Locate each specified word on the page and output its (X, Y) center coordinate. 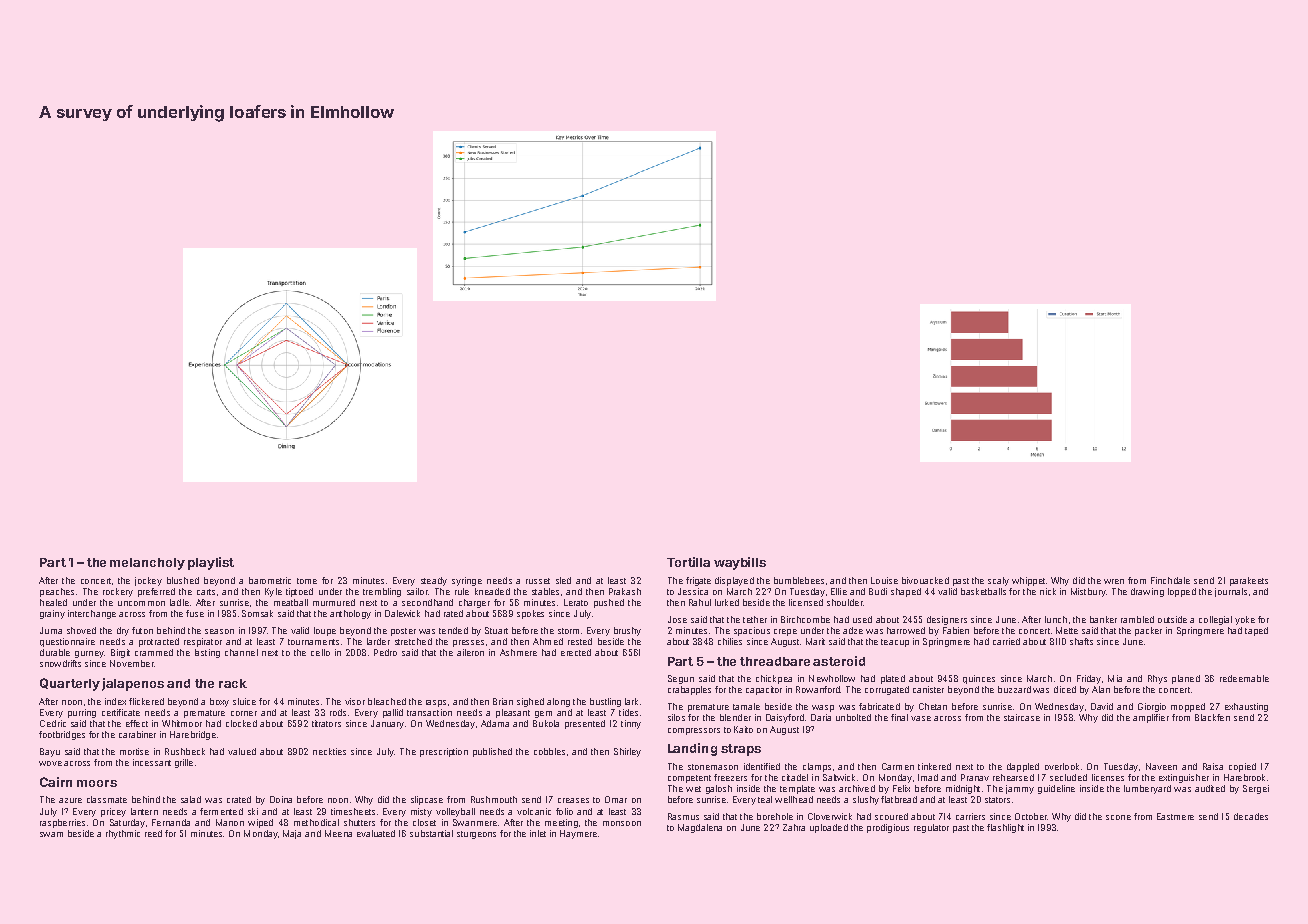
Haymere (578, 834)
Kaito (743, 729)
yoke (1245, 620)
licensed (806, 602)
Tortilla (688, 562)
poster (403, 632)
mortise (134, 751)
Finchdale (1170, 580)
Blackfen (1212, 717)
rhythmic (123, 834)
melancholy (147, 564)
